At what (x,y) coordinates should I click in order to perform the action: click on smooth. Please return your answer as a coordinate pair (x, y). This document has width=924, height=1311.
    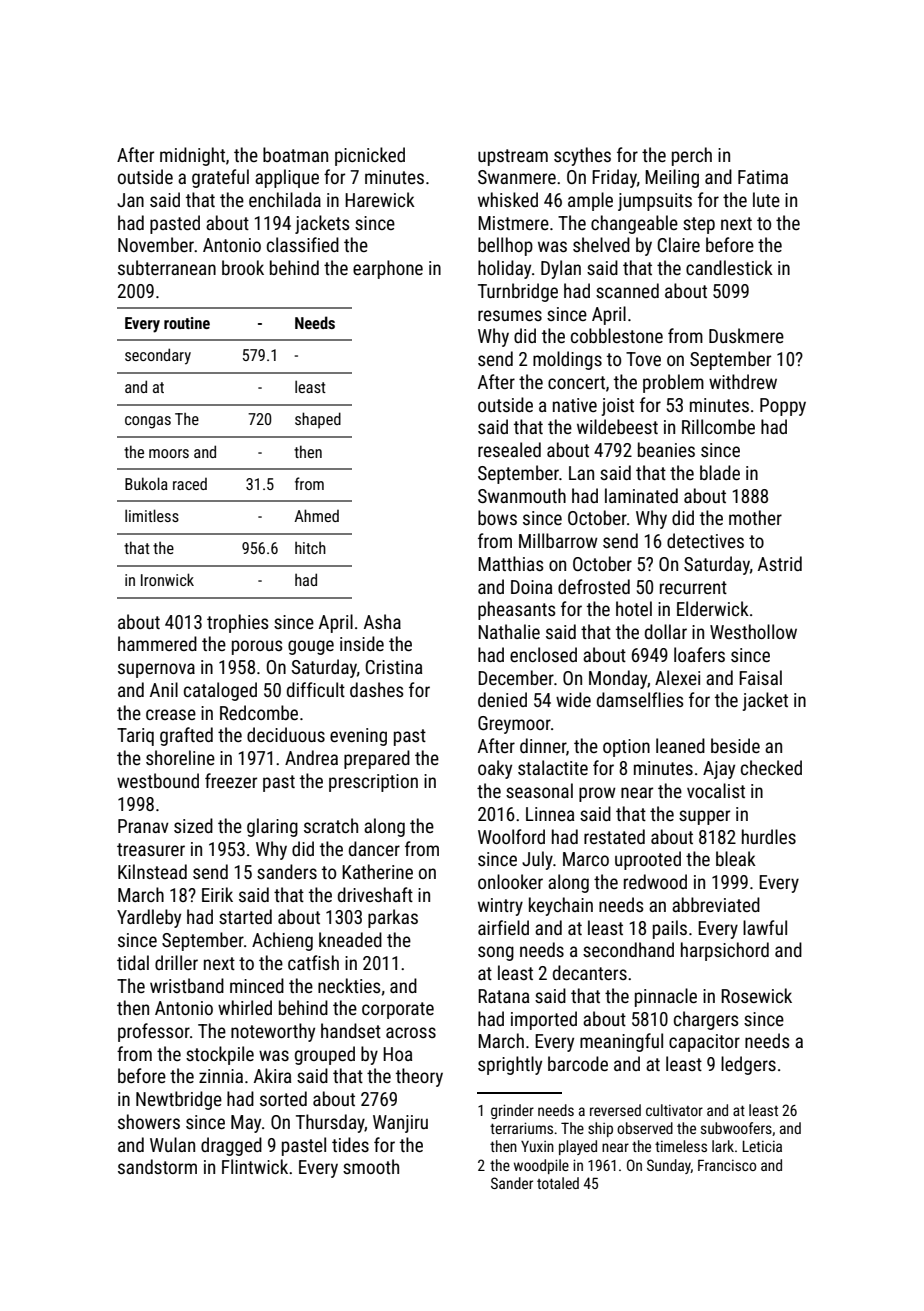
    Looking at the image, I should click on (371, 1166).
